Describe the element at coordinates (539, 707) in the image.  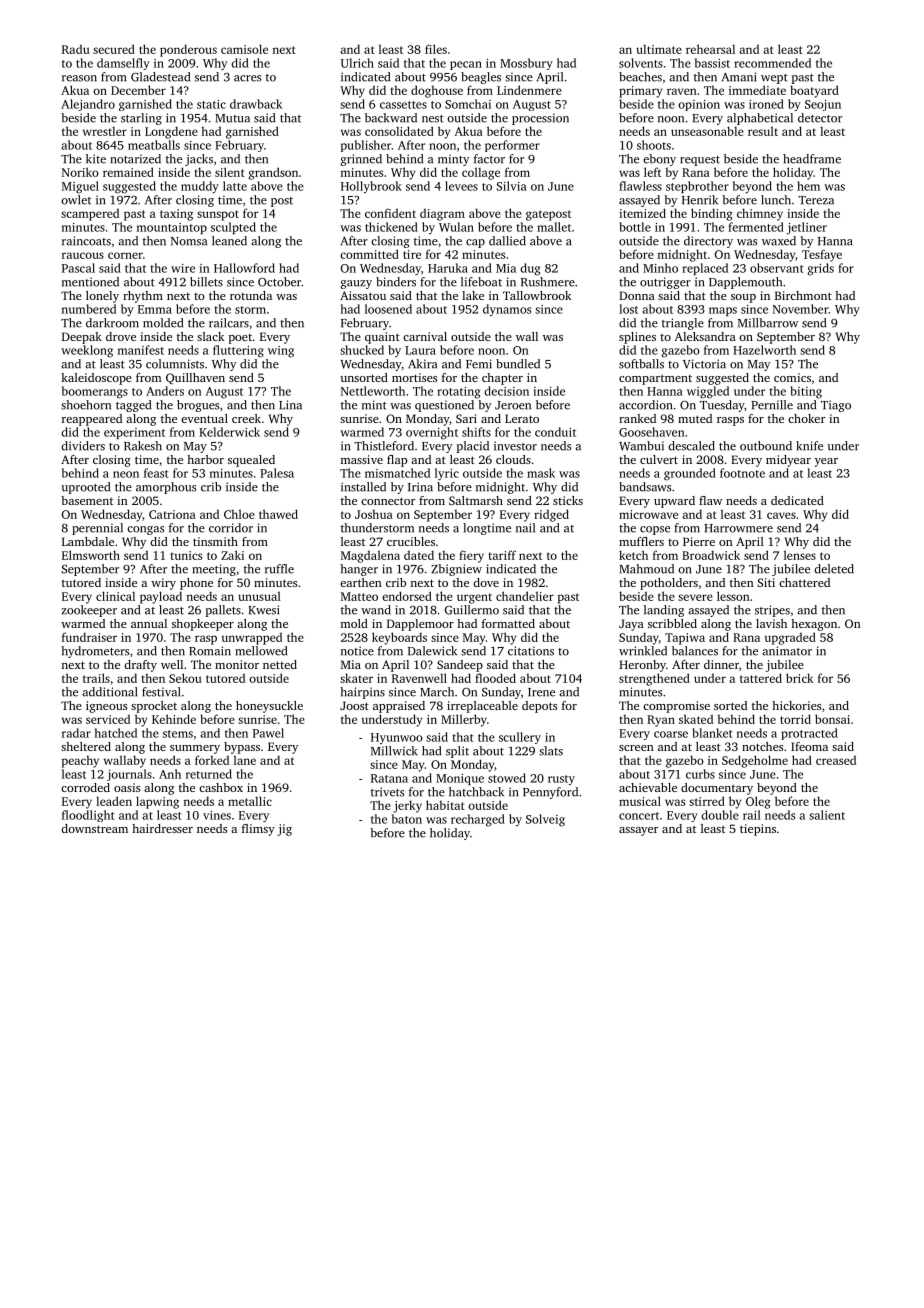
I see `depots` at that location.
